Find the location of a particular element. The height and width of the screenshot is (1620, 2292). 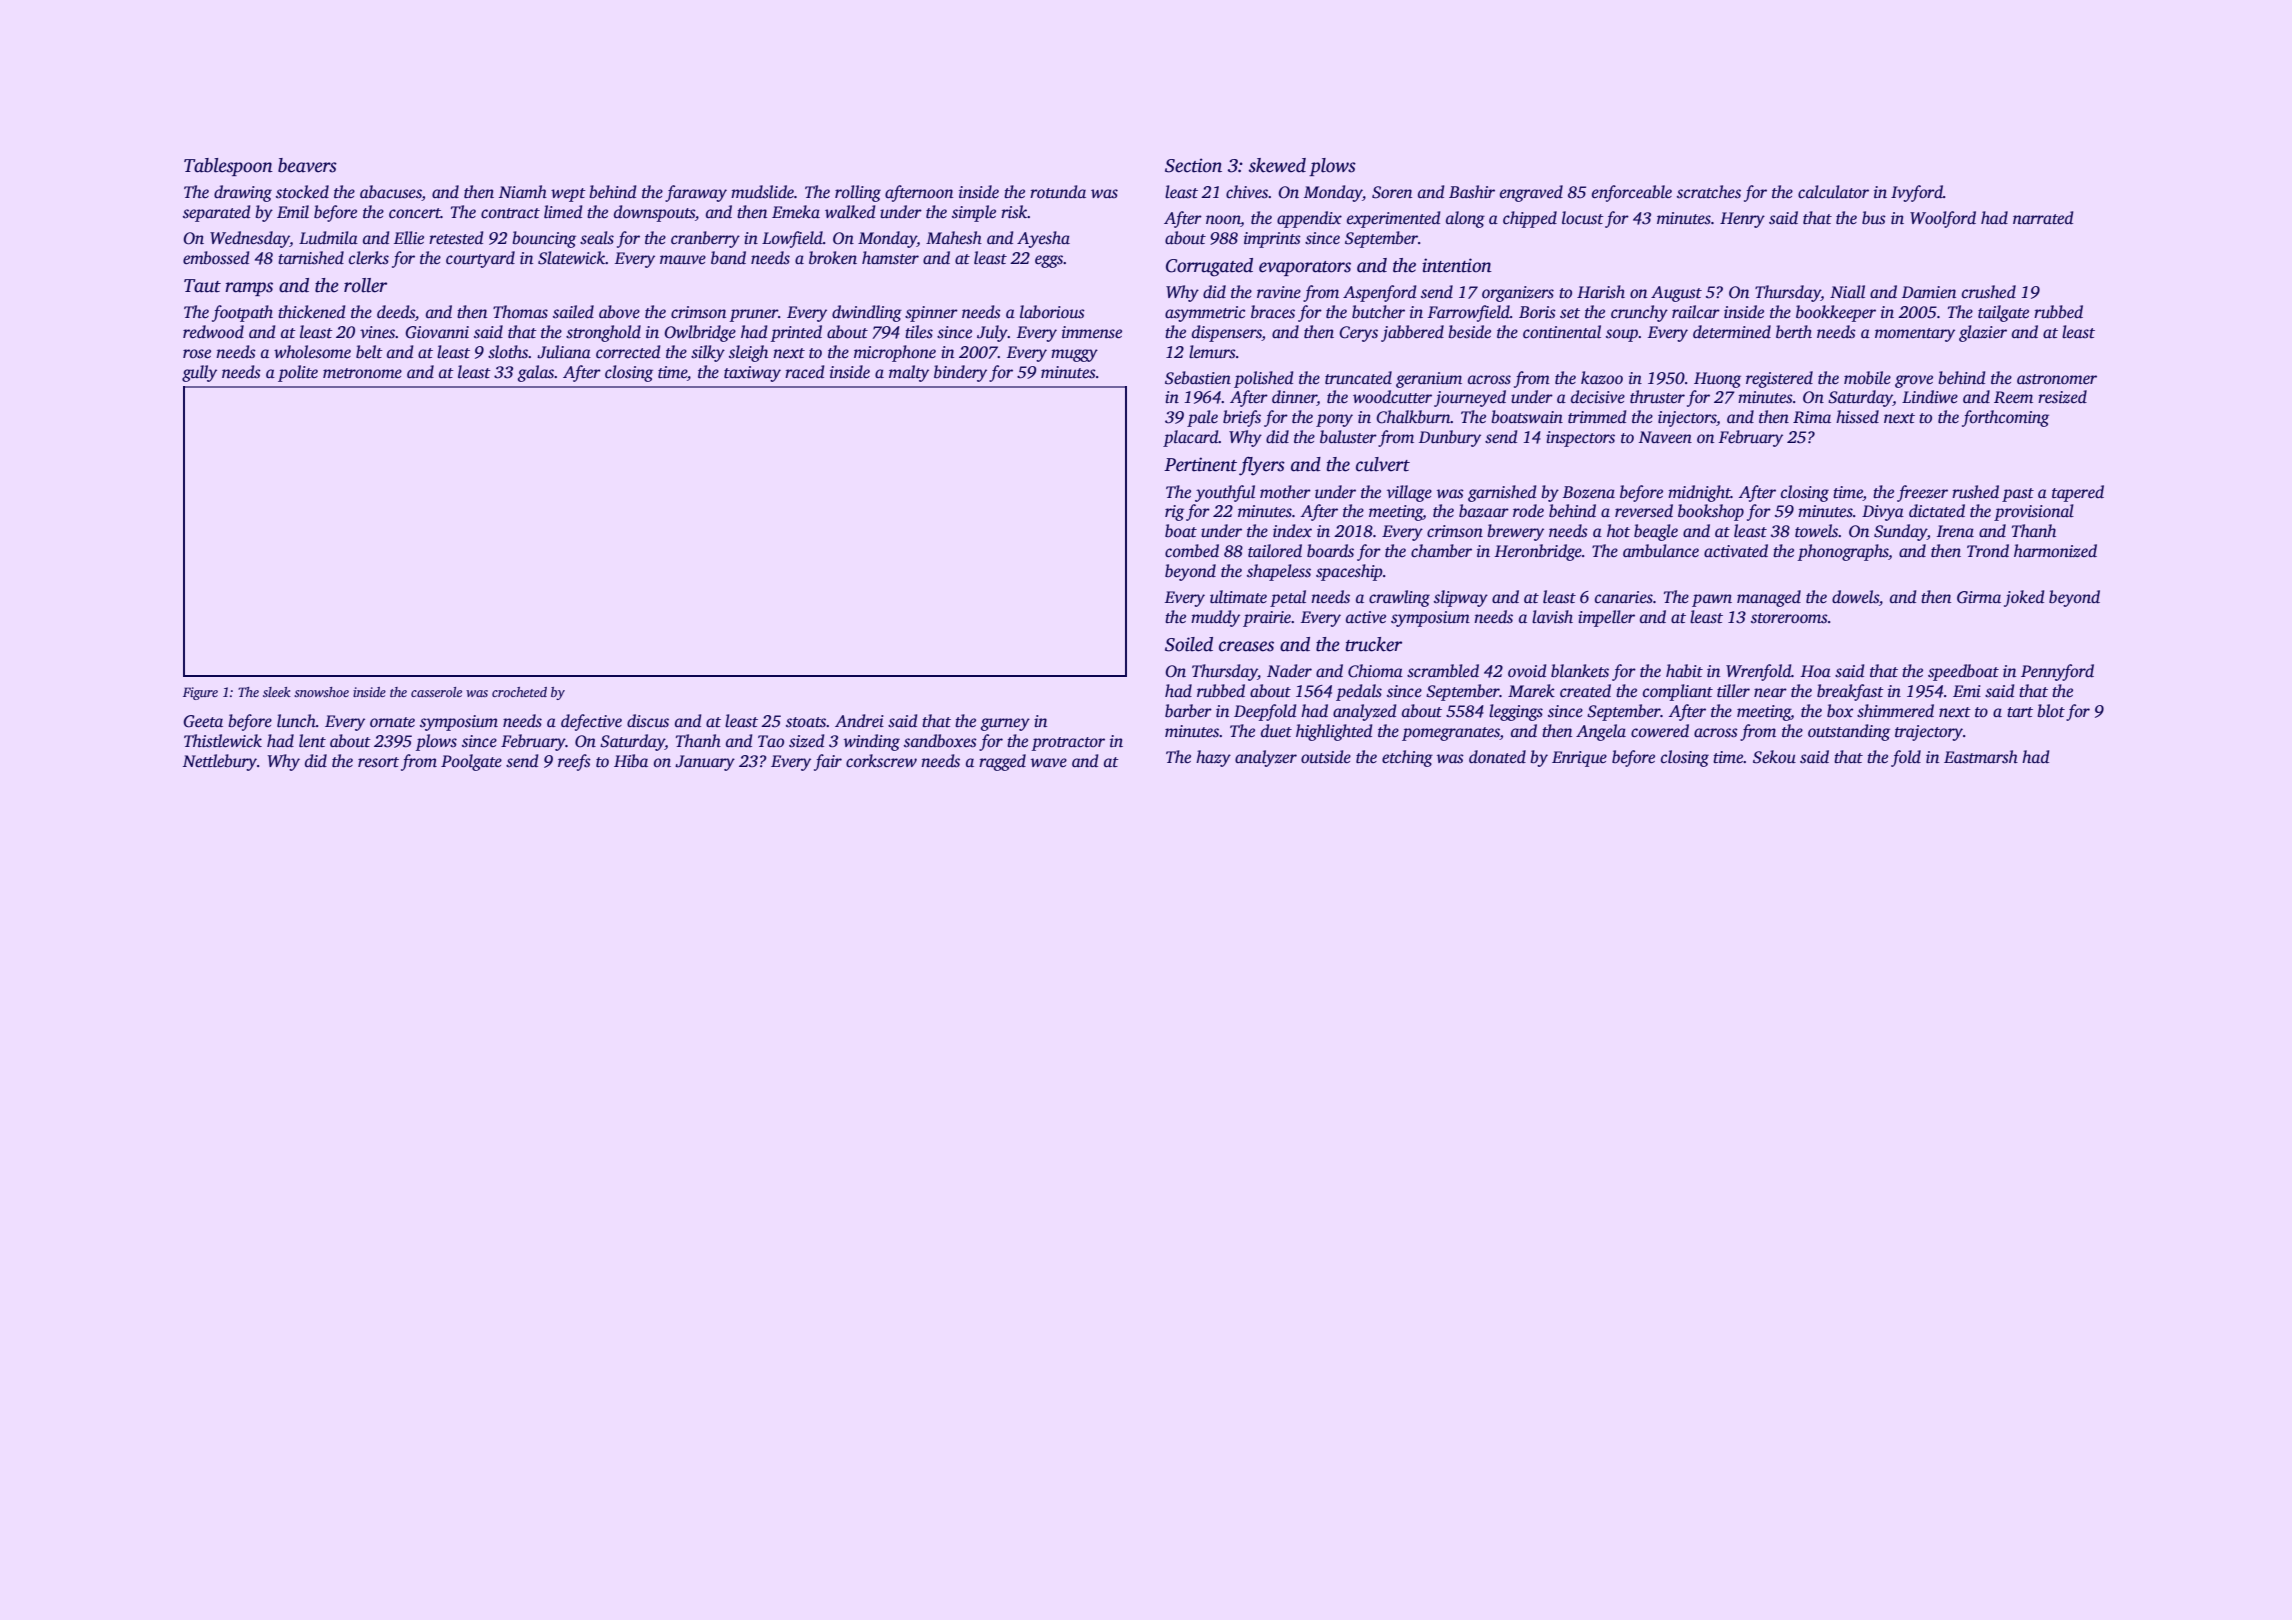

Tablespoon is located at coordinates (228, 167).
